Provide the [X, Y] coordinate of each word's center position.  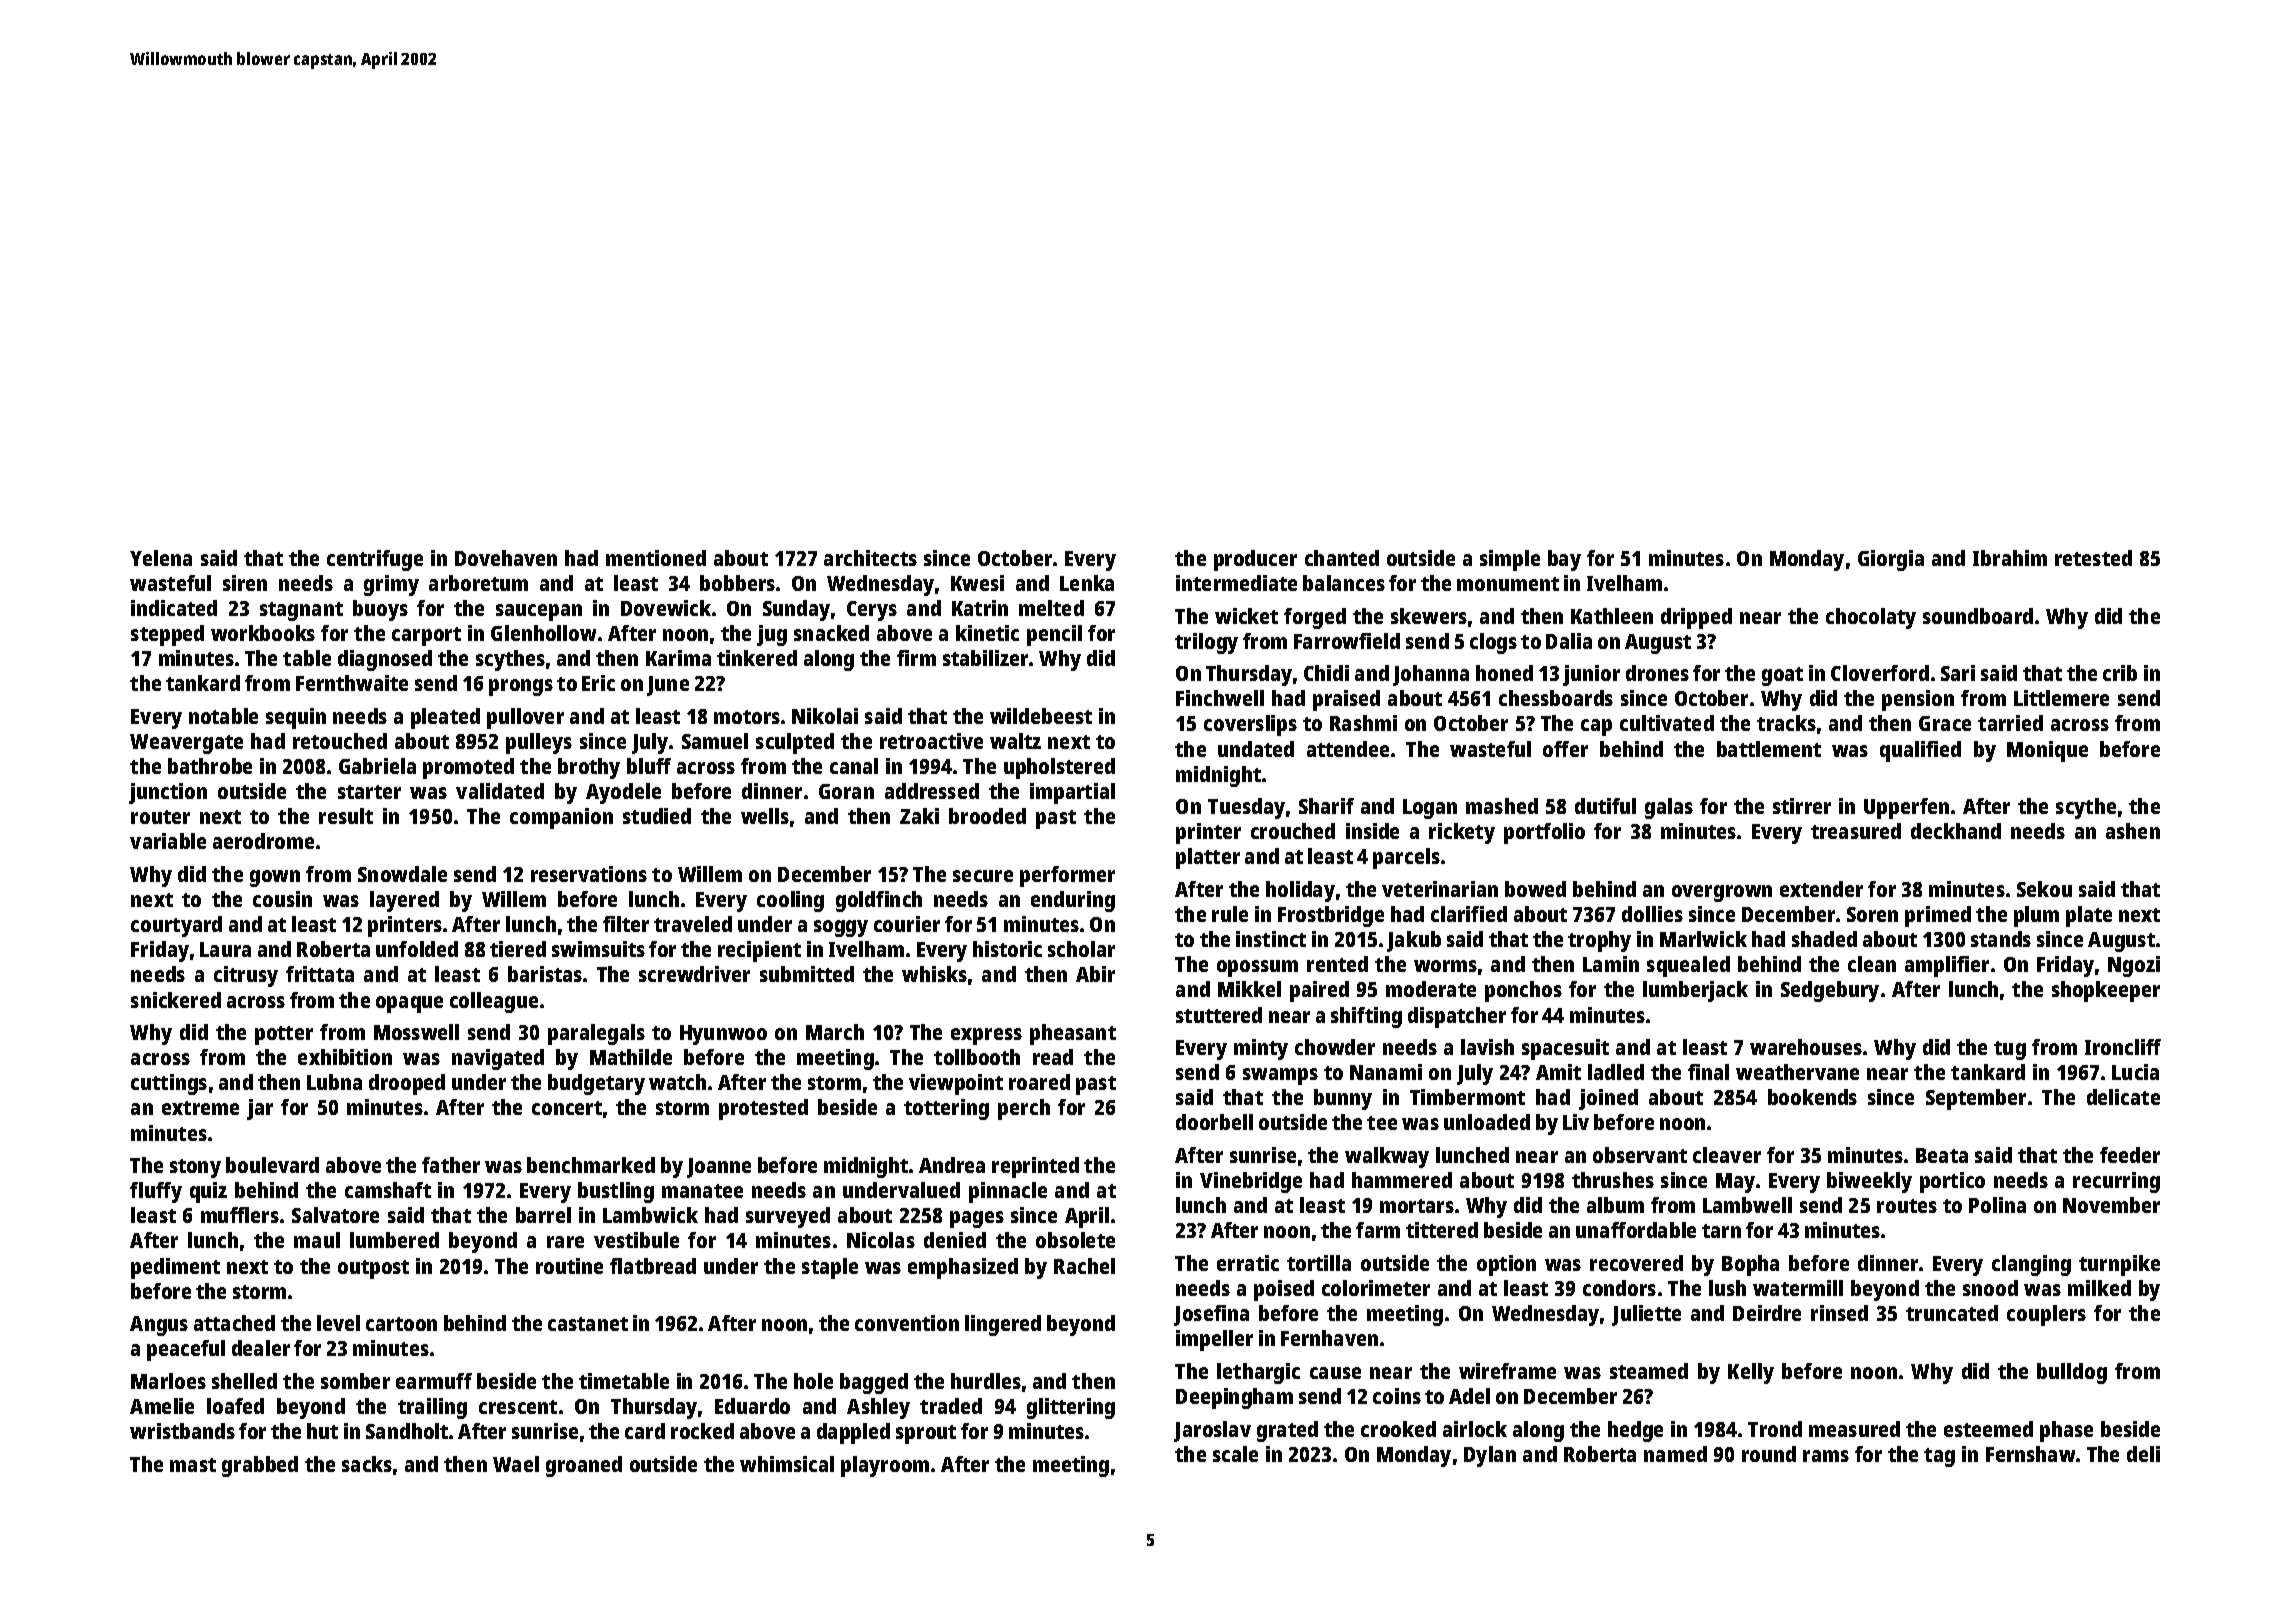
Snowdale [402, 874]
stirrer [1802, 806]
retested [2093, 558]
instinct [1271, 939]
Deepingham [1234, 1398]
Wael [516, 1464]
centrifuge [375, 560]
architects [870, 558]
